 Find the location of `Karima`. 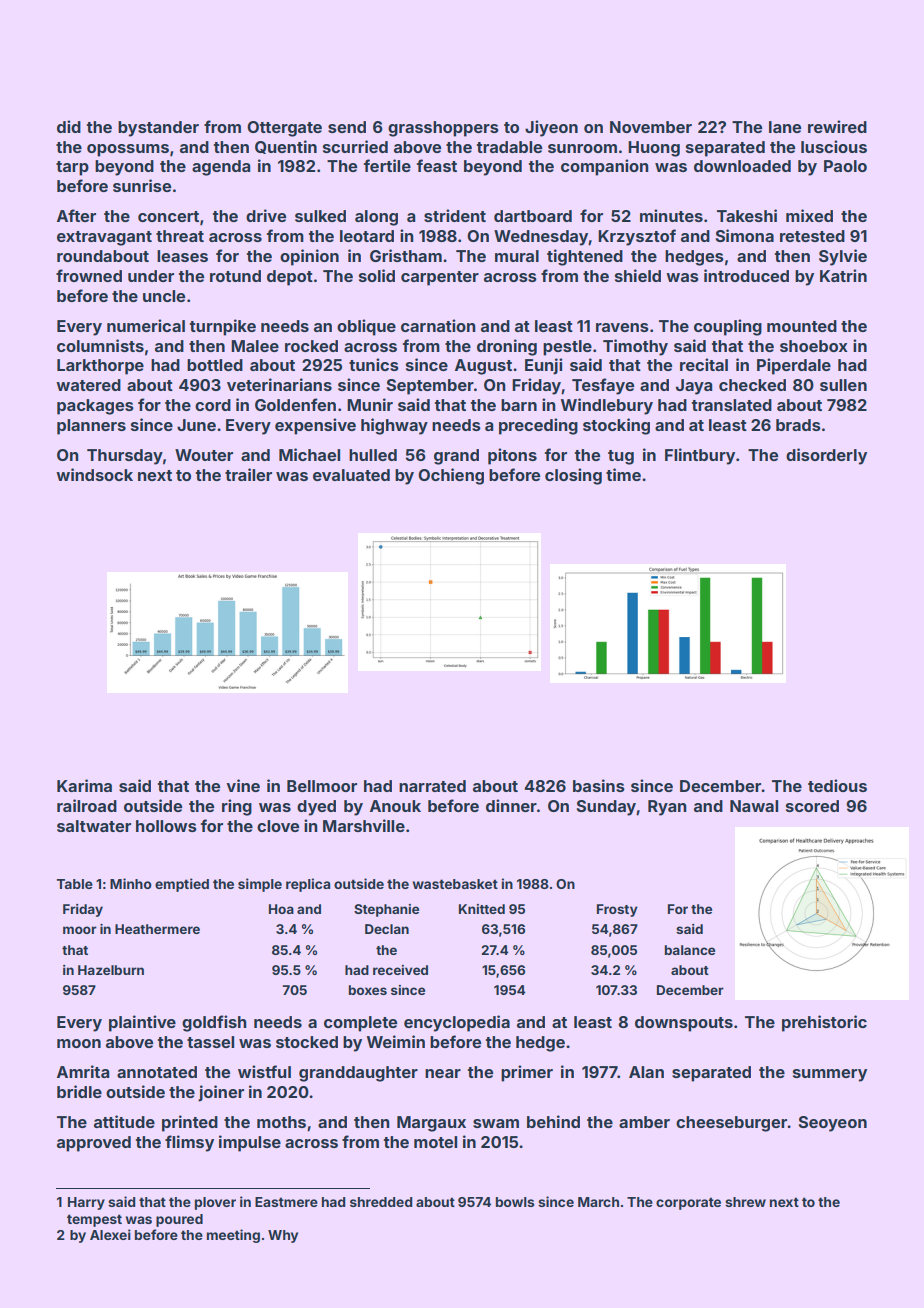

Karima is located at coordinates (84, 785).
